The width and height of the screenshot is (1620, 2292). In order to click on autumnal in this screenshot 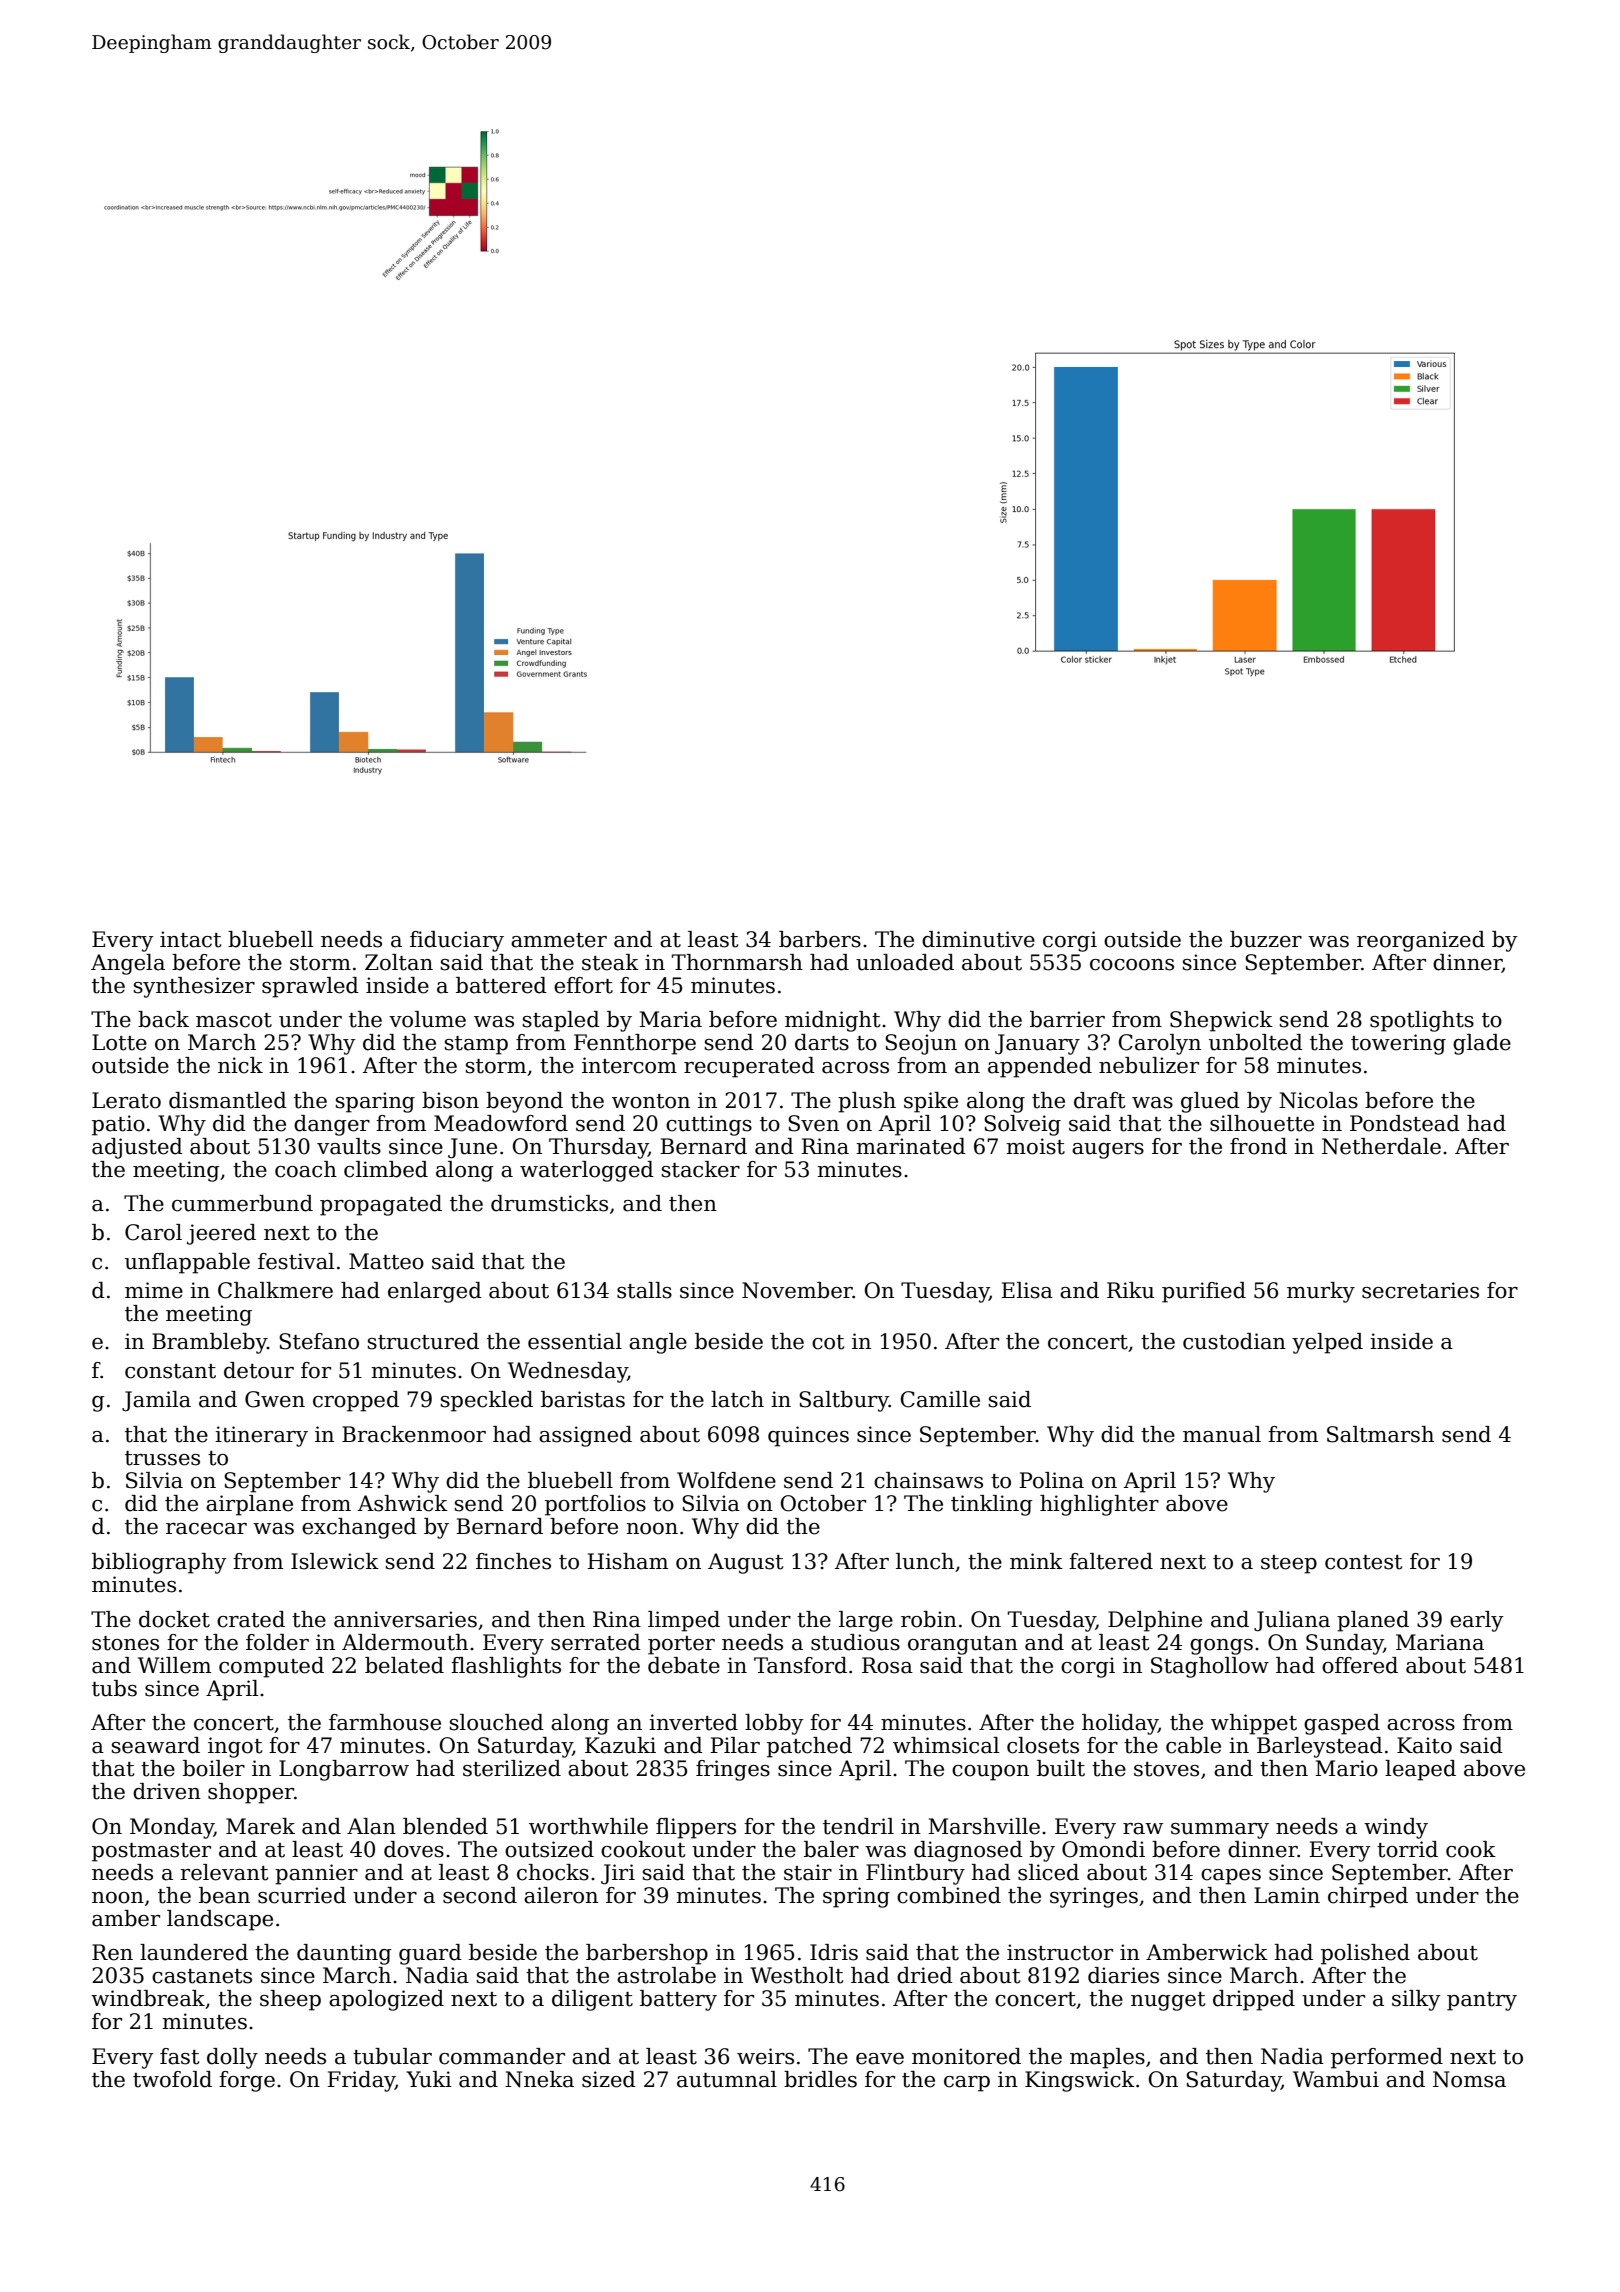, I will do `click(727, 2079)`.
